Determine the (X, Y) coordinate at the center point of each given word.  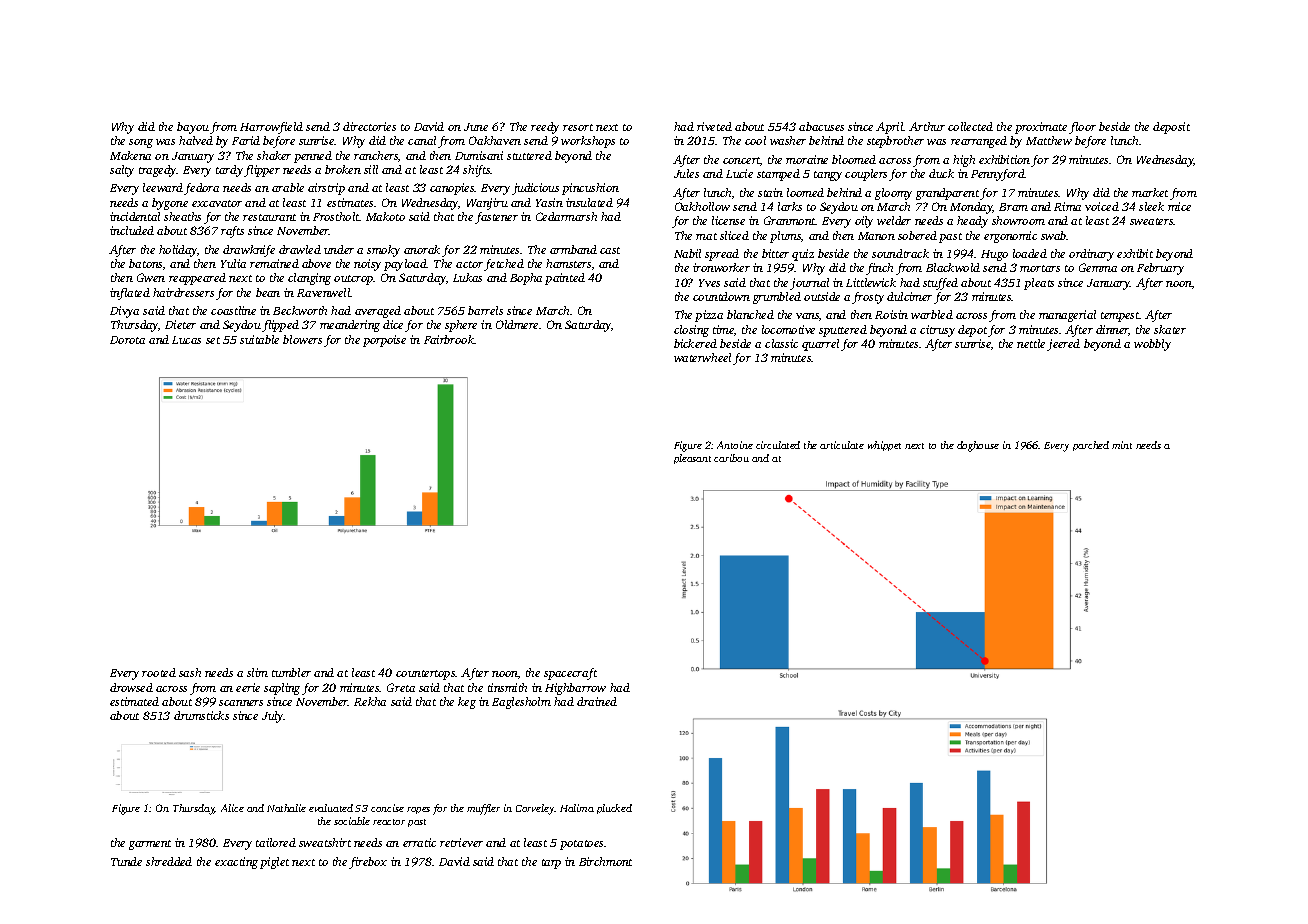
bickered (695, 343)
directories (369, 126)
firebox (368, 863)
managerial (1067, 316)
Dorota (127, 340)
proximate (1041, 128)
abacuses (821, 126)
